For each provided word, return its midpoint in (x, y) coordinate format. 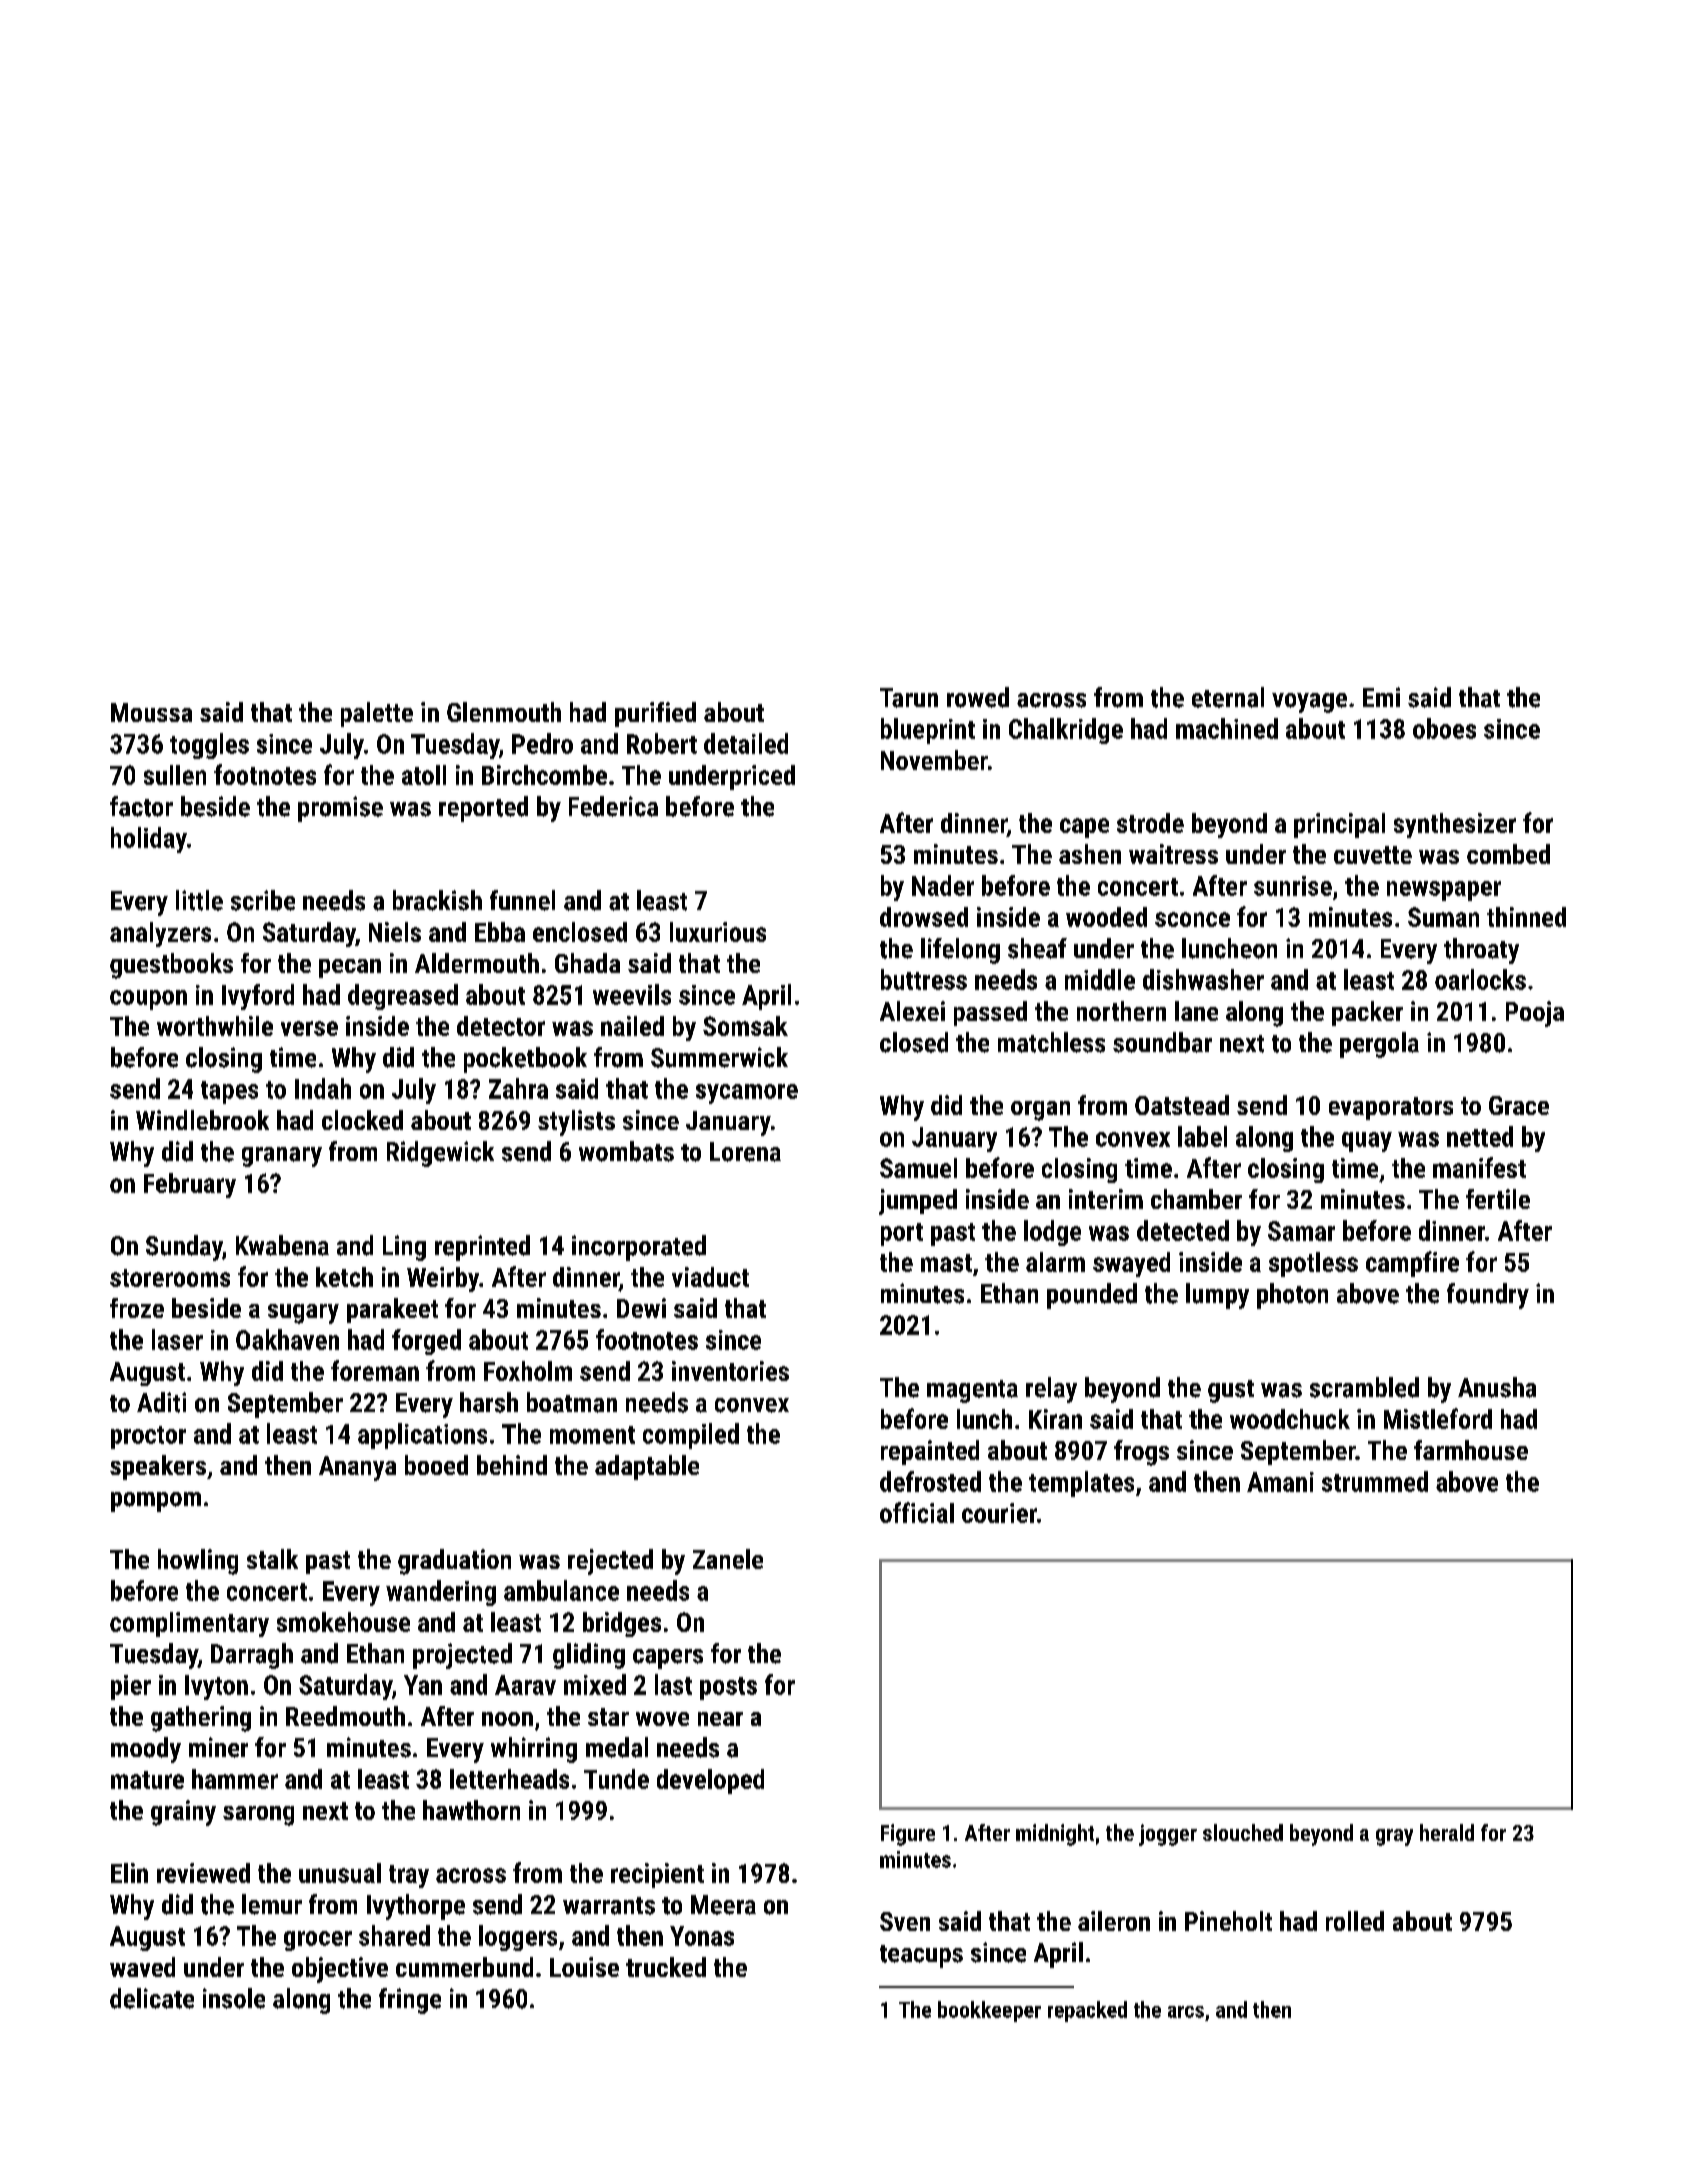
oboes (1444, 728)
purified (655, 714)
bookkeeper (989, 2011)
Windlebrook (202, 1120)
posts (728, 1688)
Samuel (918, 1168)
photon (1292, 1296)
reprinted (482, 1248)
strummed (1375, 1481)
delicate (152, 1998)
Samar (1301, 1231)
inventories (730, 1371)
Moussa (151, 712)
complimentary (189, 1624)
